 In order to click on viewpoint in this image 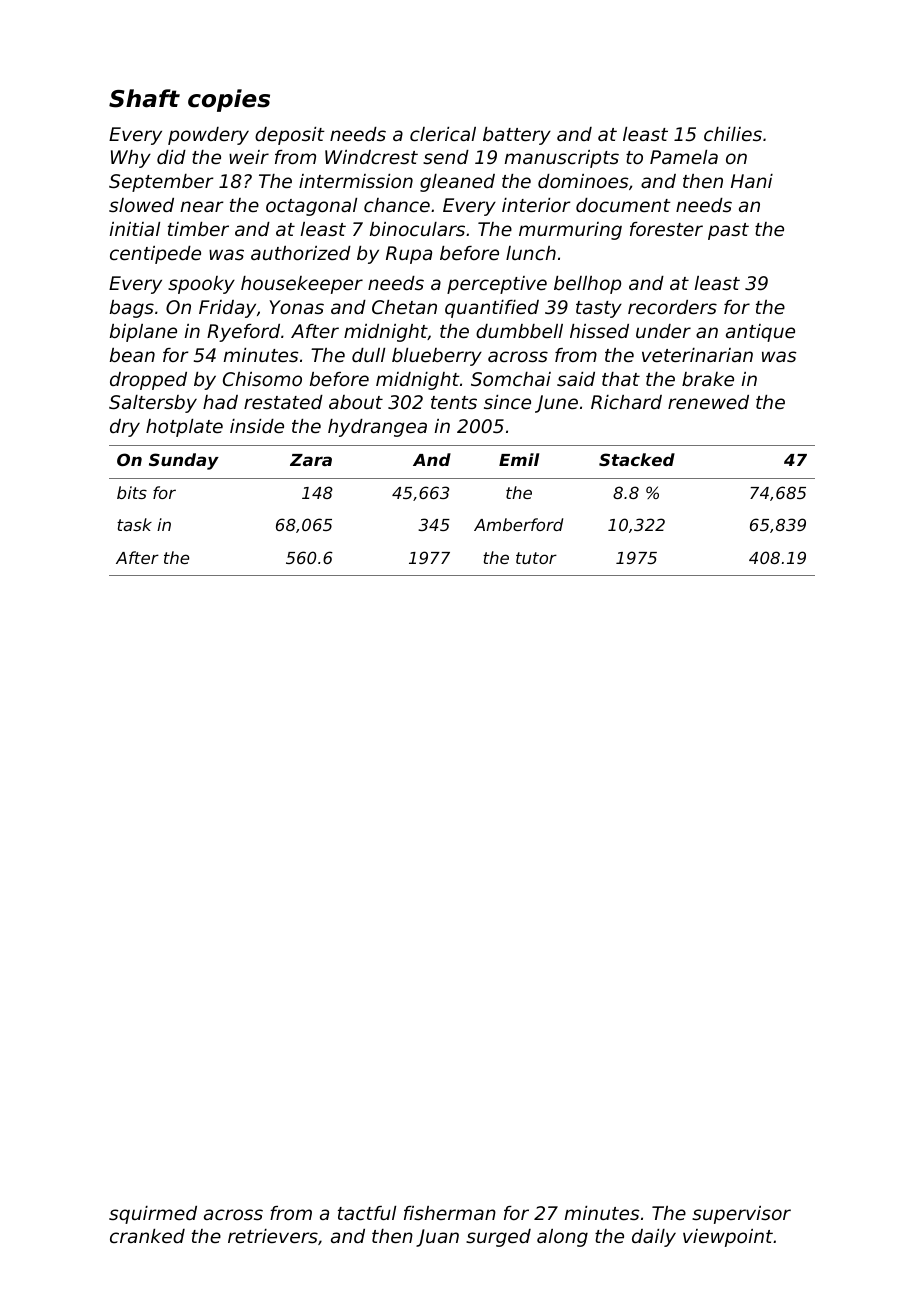, I will do `click(728, 1238)`.
